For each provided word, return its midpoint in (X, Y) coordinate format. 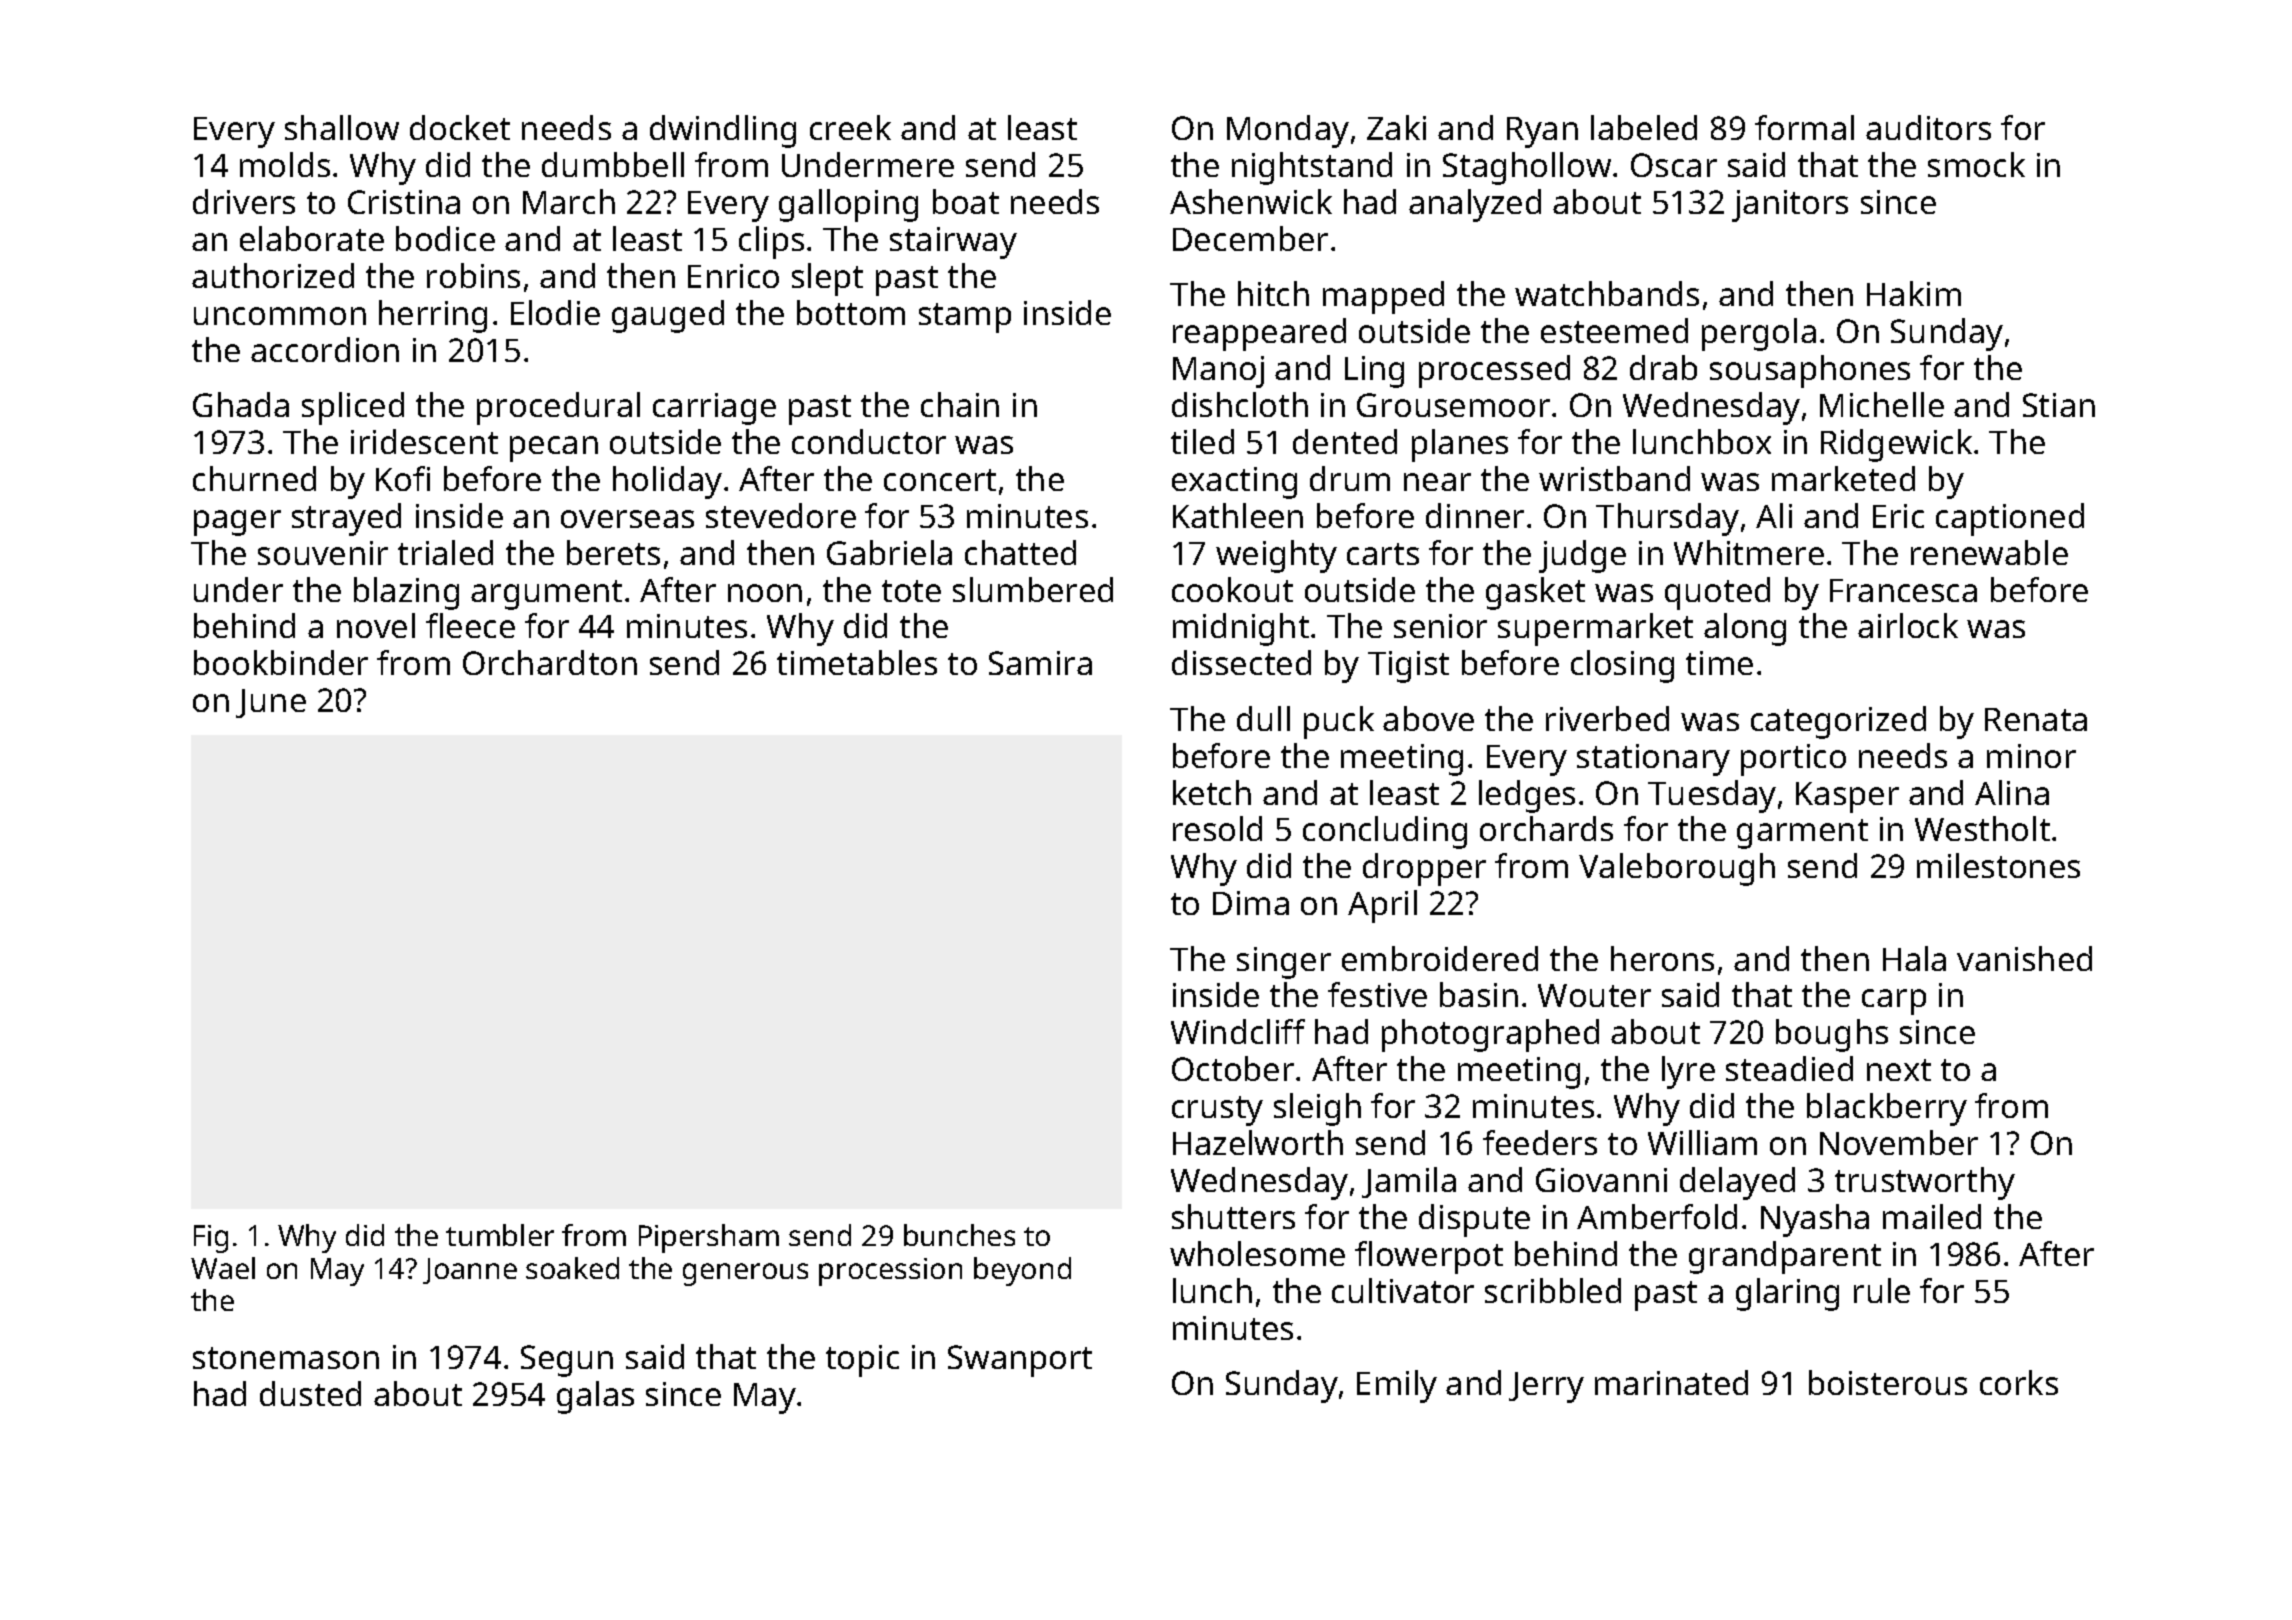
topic (862, 1361)
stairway (953, 243)
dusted (310, 1393)
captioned (2010, 519)
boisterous (1888, 1382)
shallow (342, 127)
